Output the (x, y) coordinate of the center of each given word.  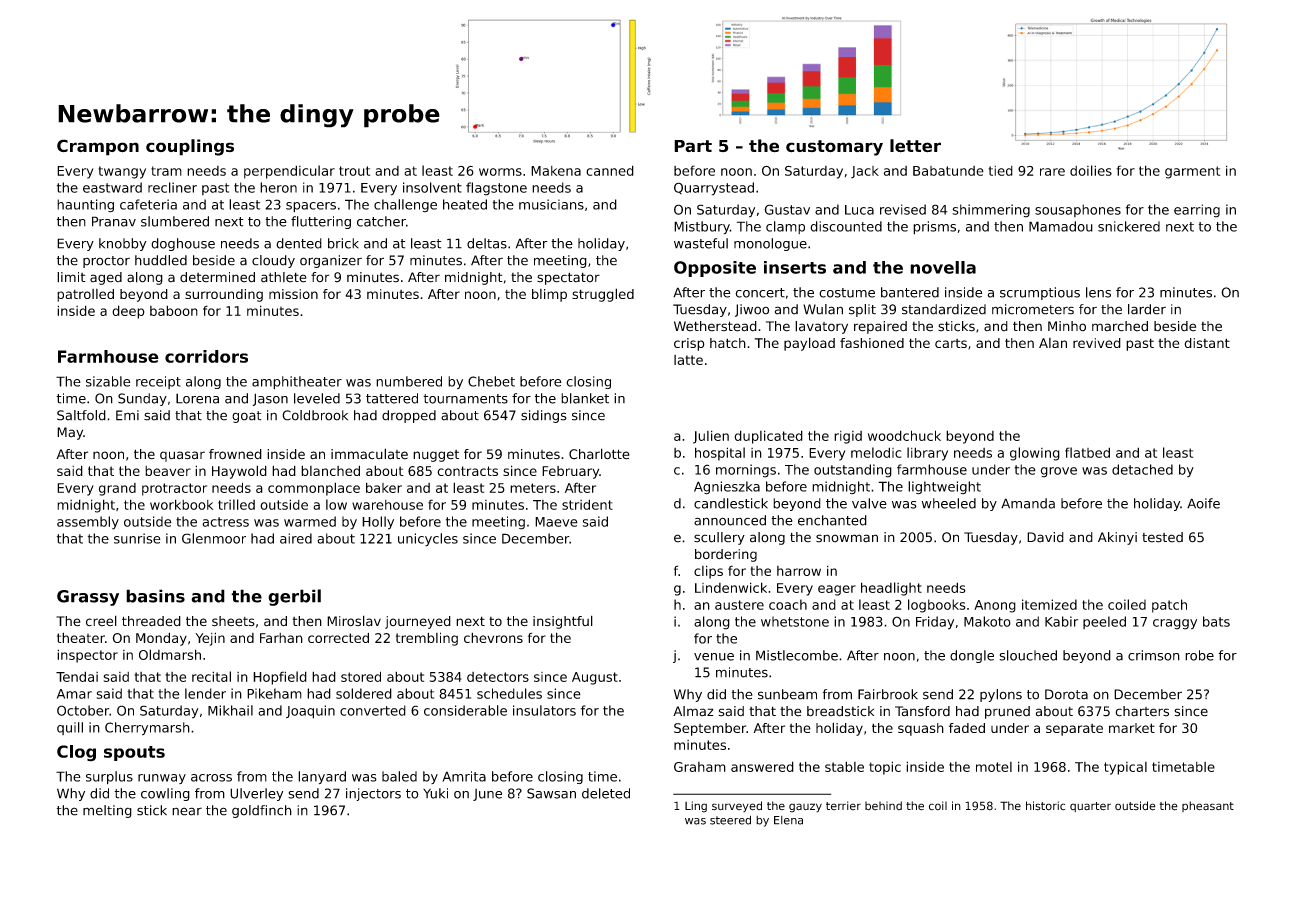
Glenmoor (214, 538)
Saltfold (81, 415)
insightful (563, 622)
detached (1142, 469)
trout (354, 171)
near (187, 811)
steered (730, 820)
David (1045, 537)
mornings (746, 471)
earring (1197, 211)
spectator (568, 278)
